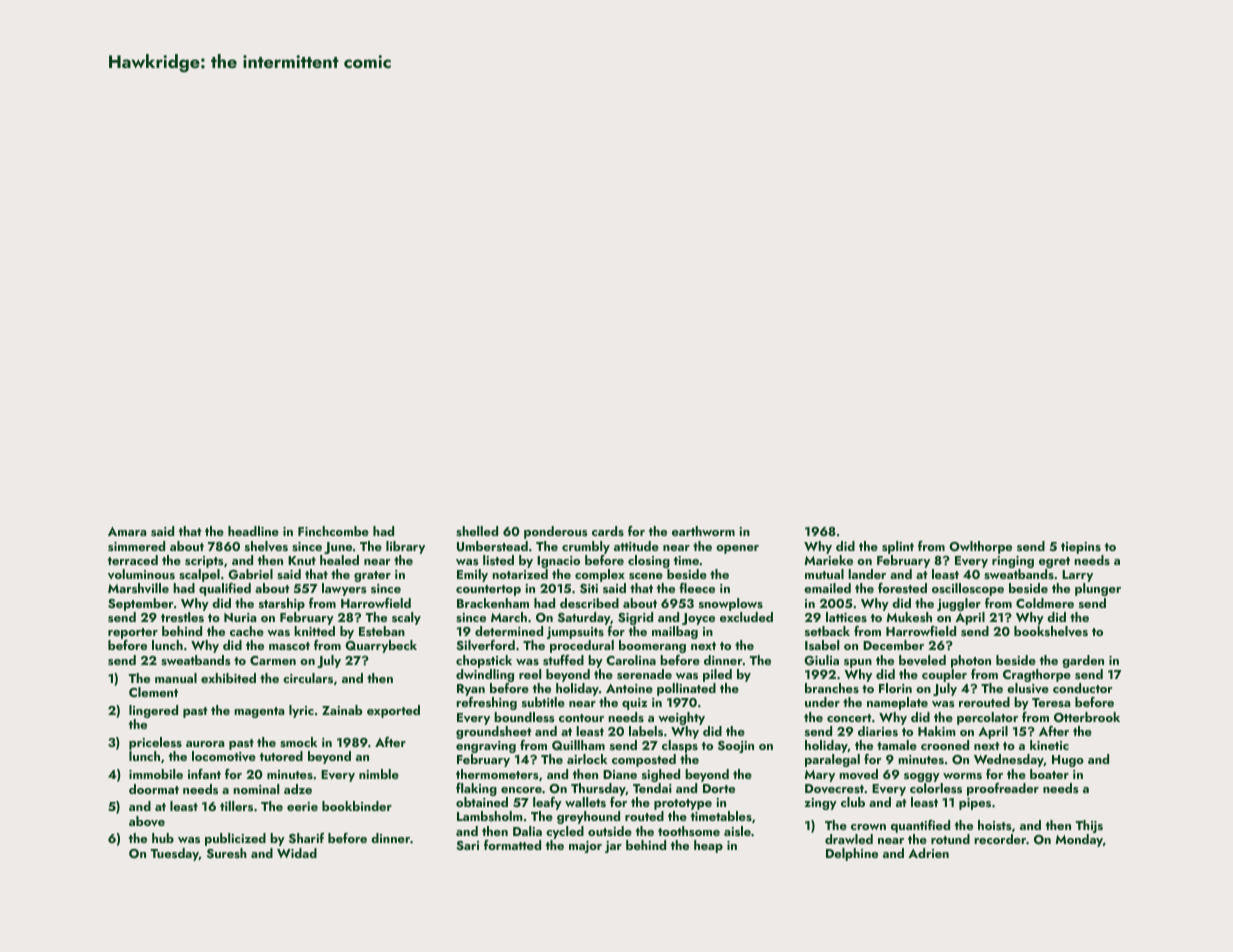  I want to click on publicized, so click(235, 839).
